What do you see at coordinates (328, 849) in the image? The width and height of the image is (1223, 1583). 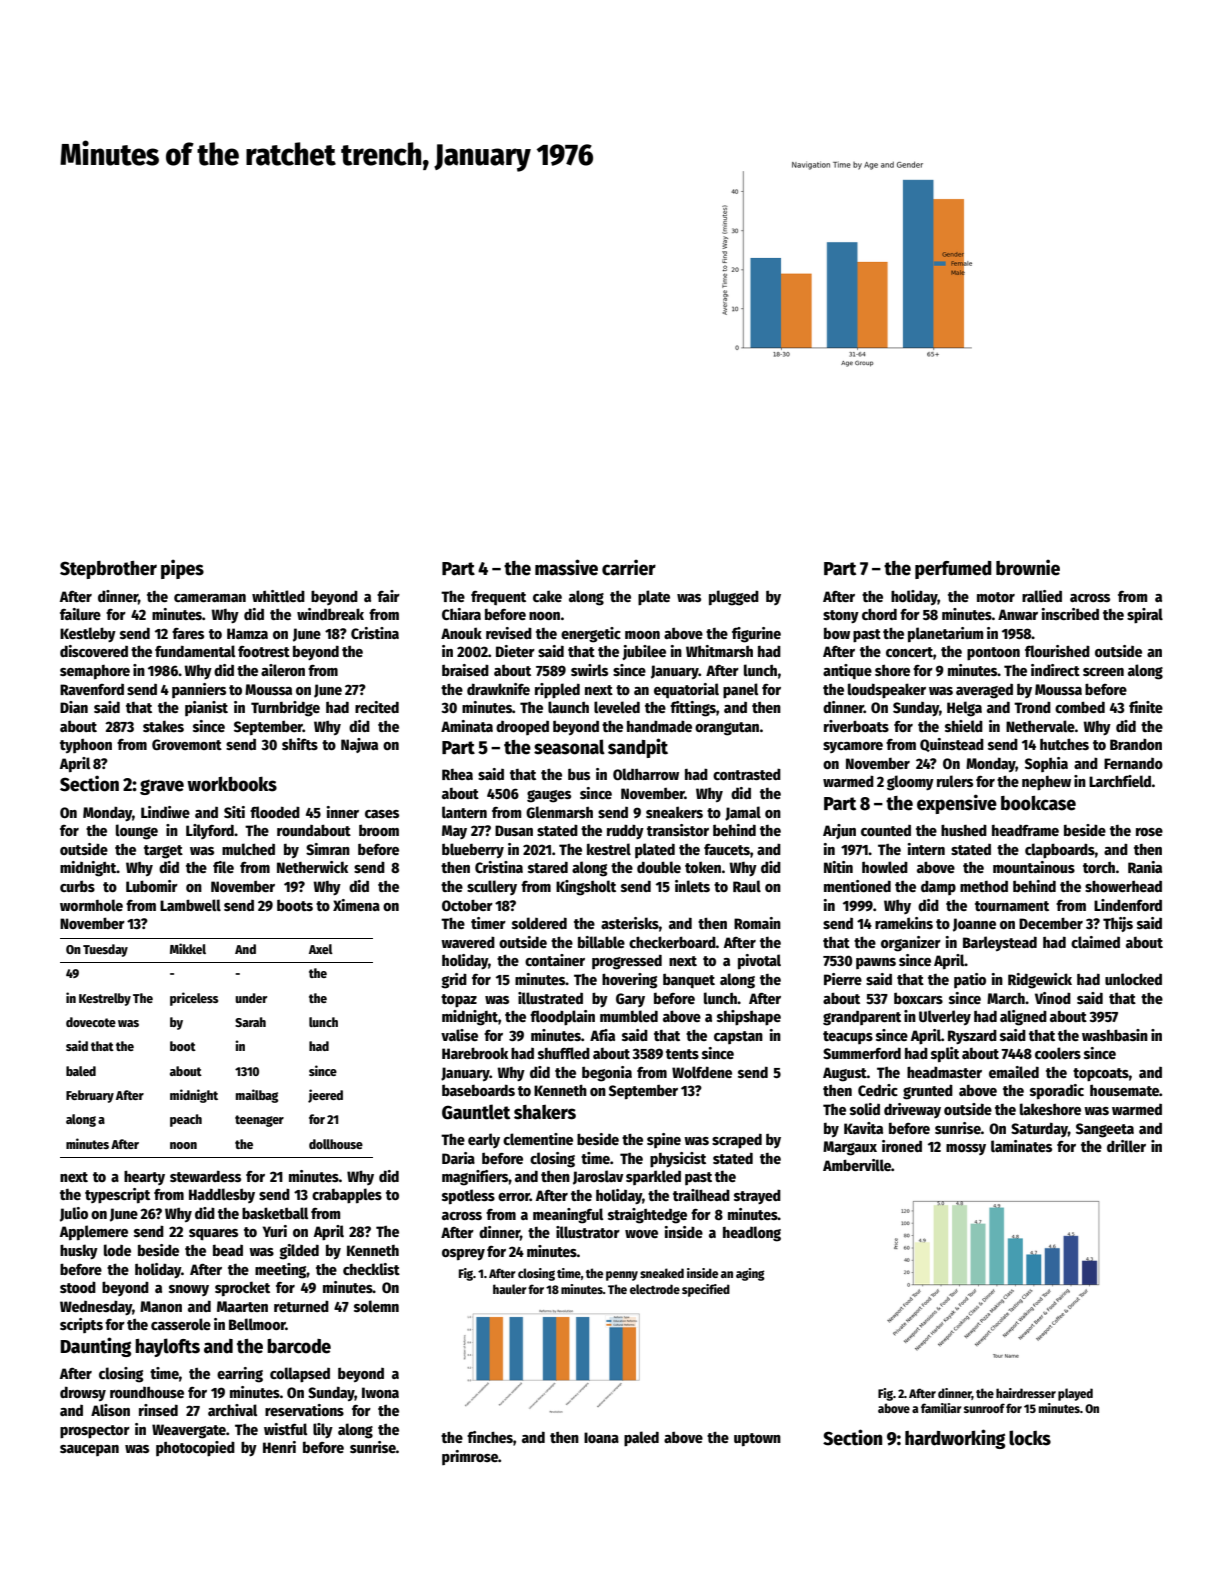 I see `Simran` at bounding box center [328, 849].
